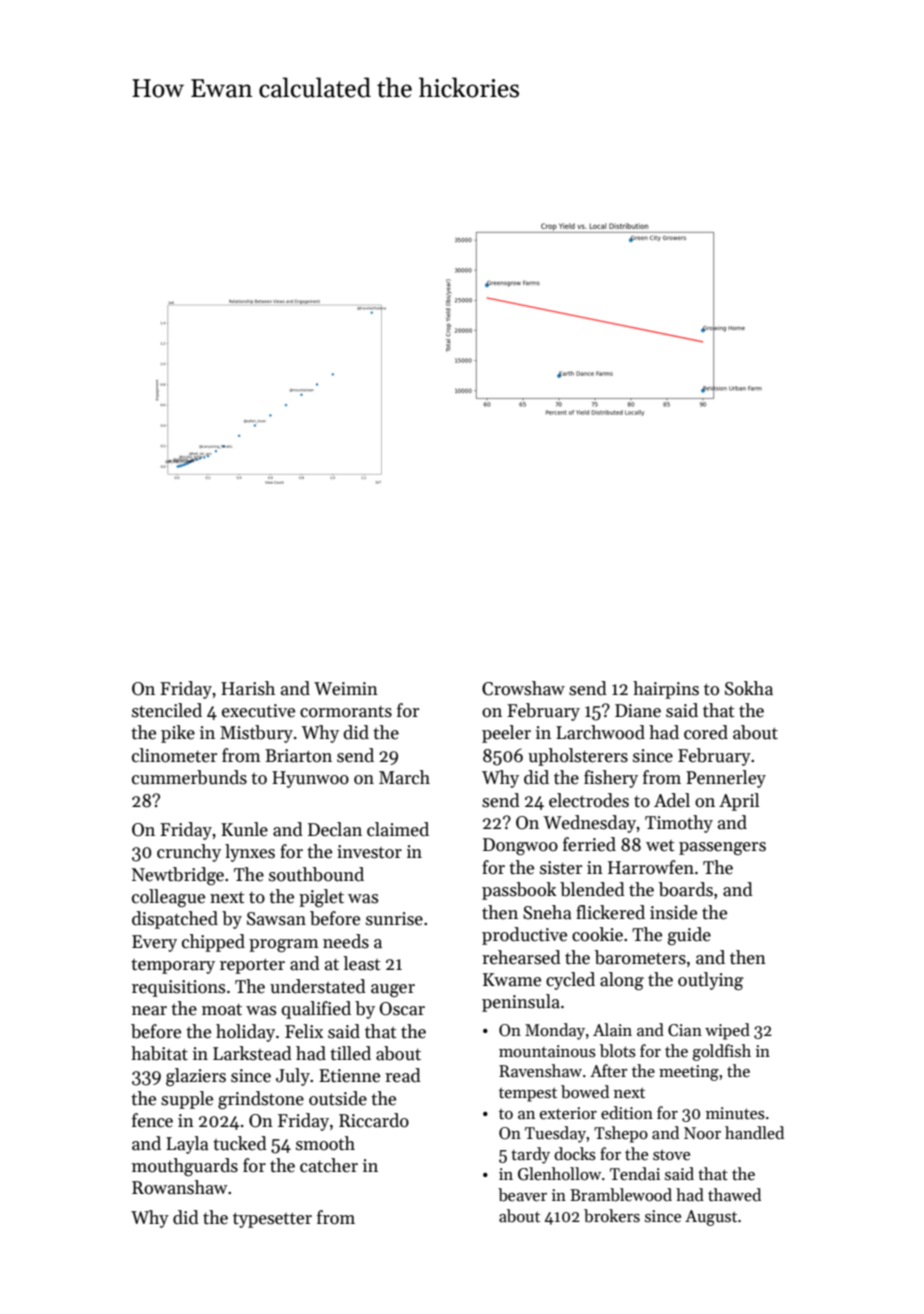 The height and width of the screenshot is (1314, 924). Describe the element at coordinates (523, 688) in the screenshot. I see `Crowshaw` at that location.
